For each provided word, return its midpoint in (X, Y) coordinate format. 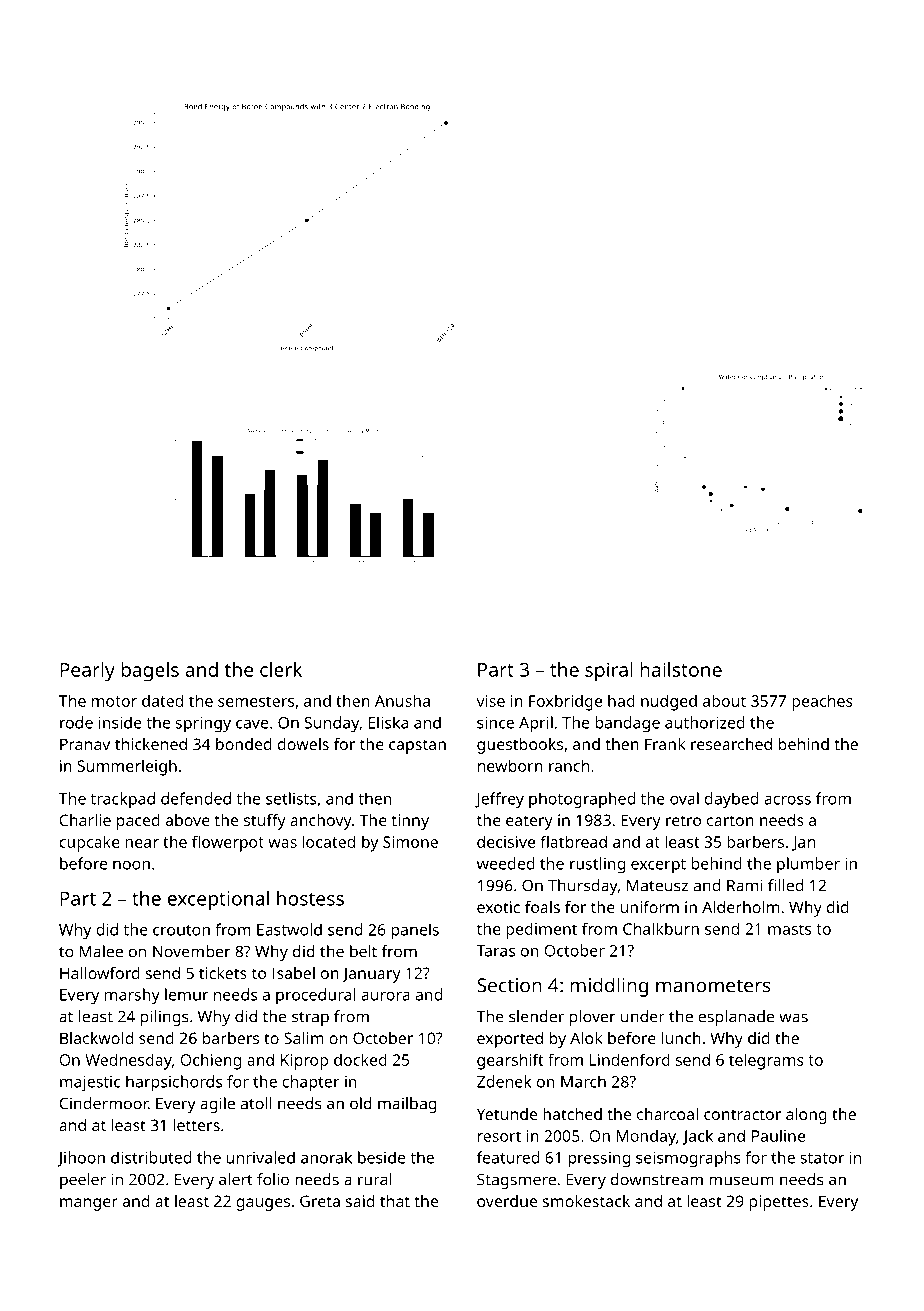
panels (415, 931)
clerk (281, 669)
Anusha (402, 700)
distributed (151, 1157)
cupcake (89, 843)
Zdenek (504, 1081)
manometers (713, 986)
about (724, 700)
